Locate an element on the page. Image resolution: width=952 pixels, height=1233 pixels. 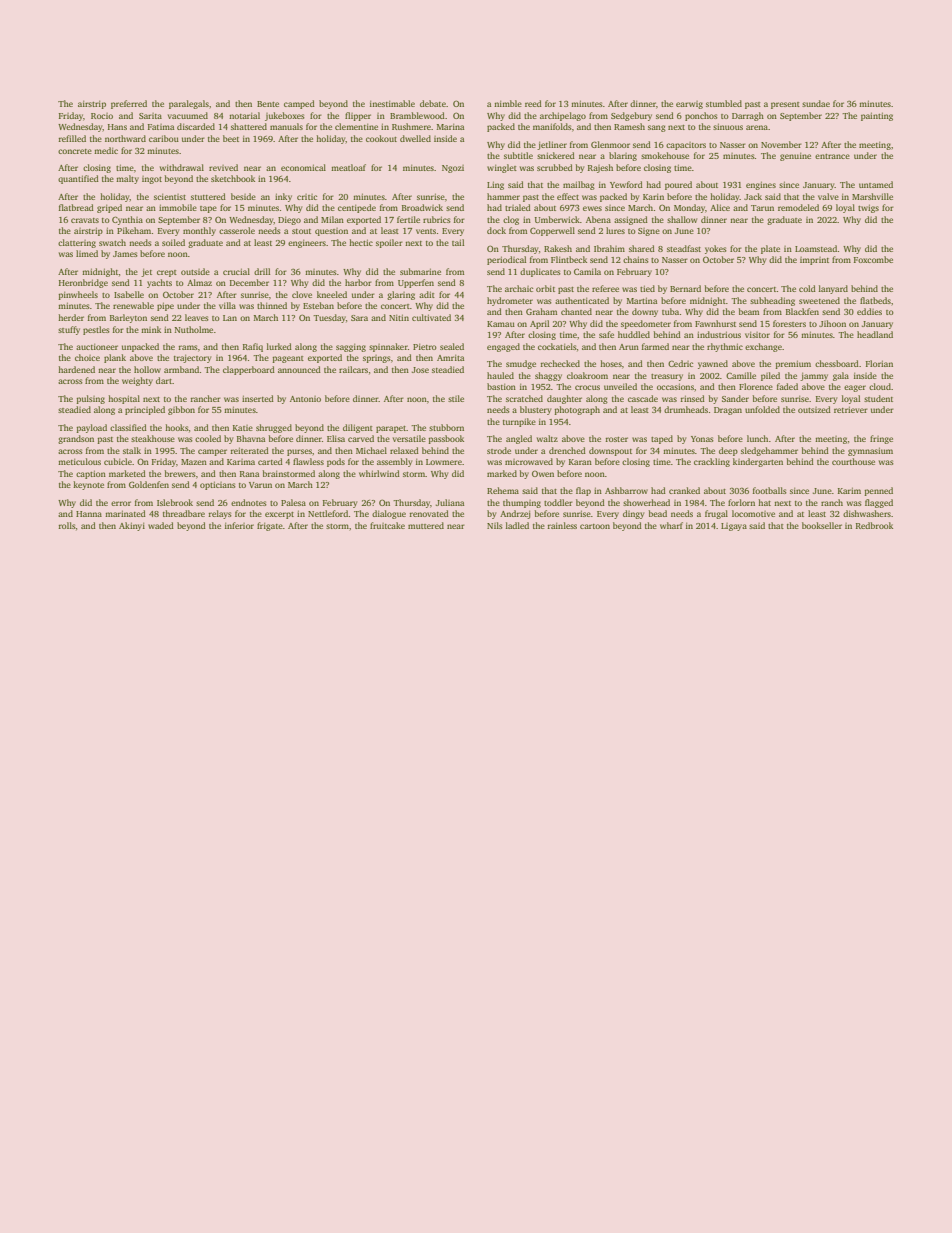
beam is located at coordinates (749, 311).
